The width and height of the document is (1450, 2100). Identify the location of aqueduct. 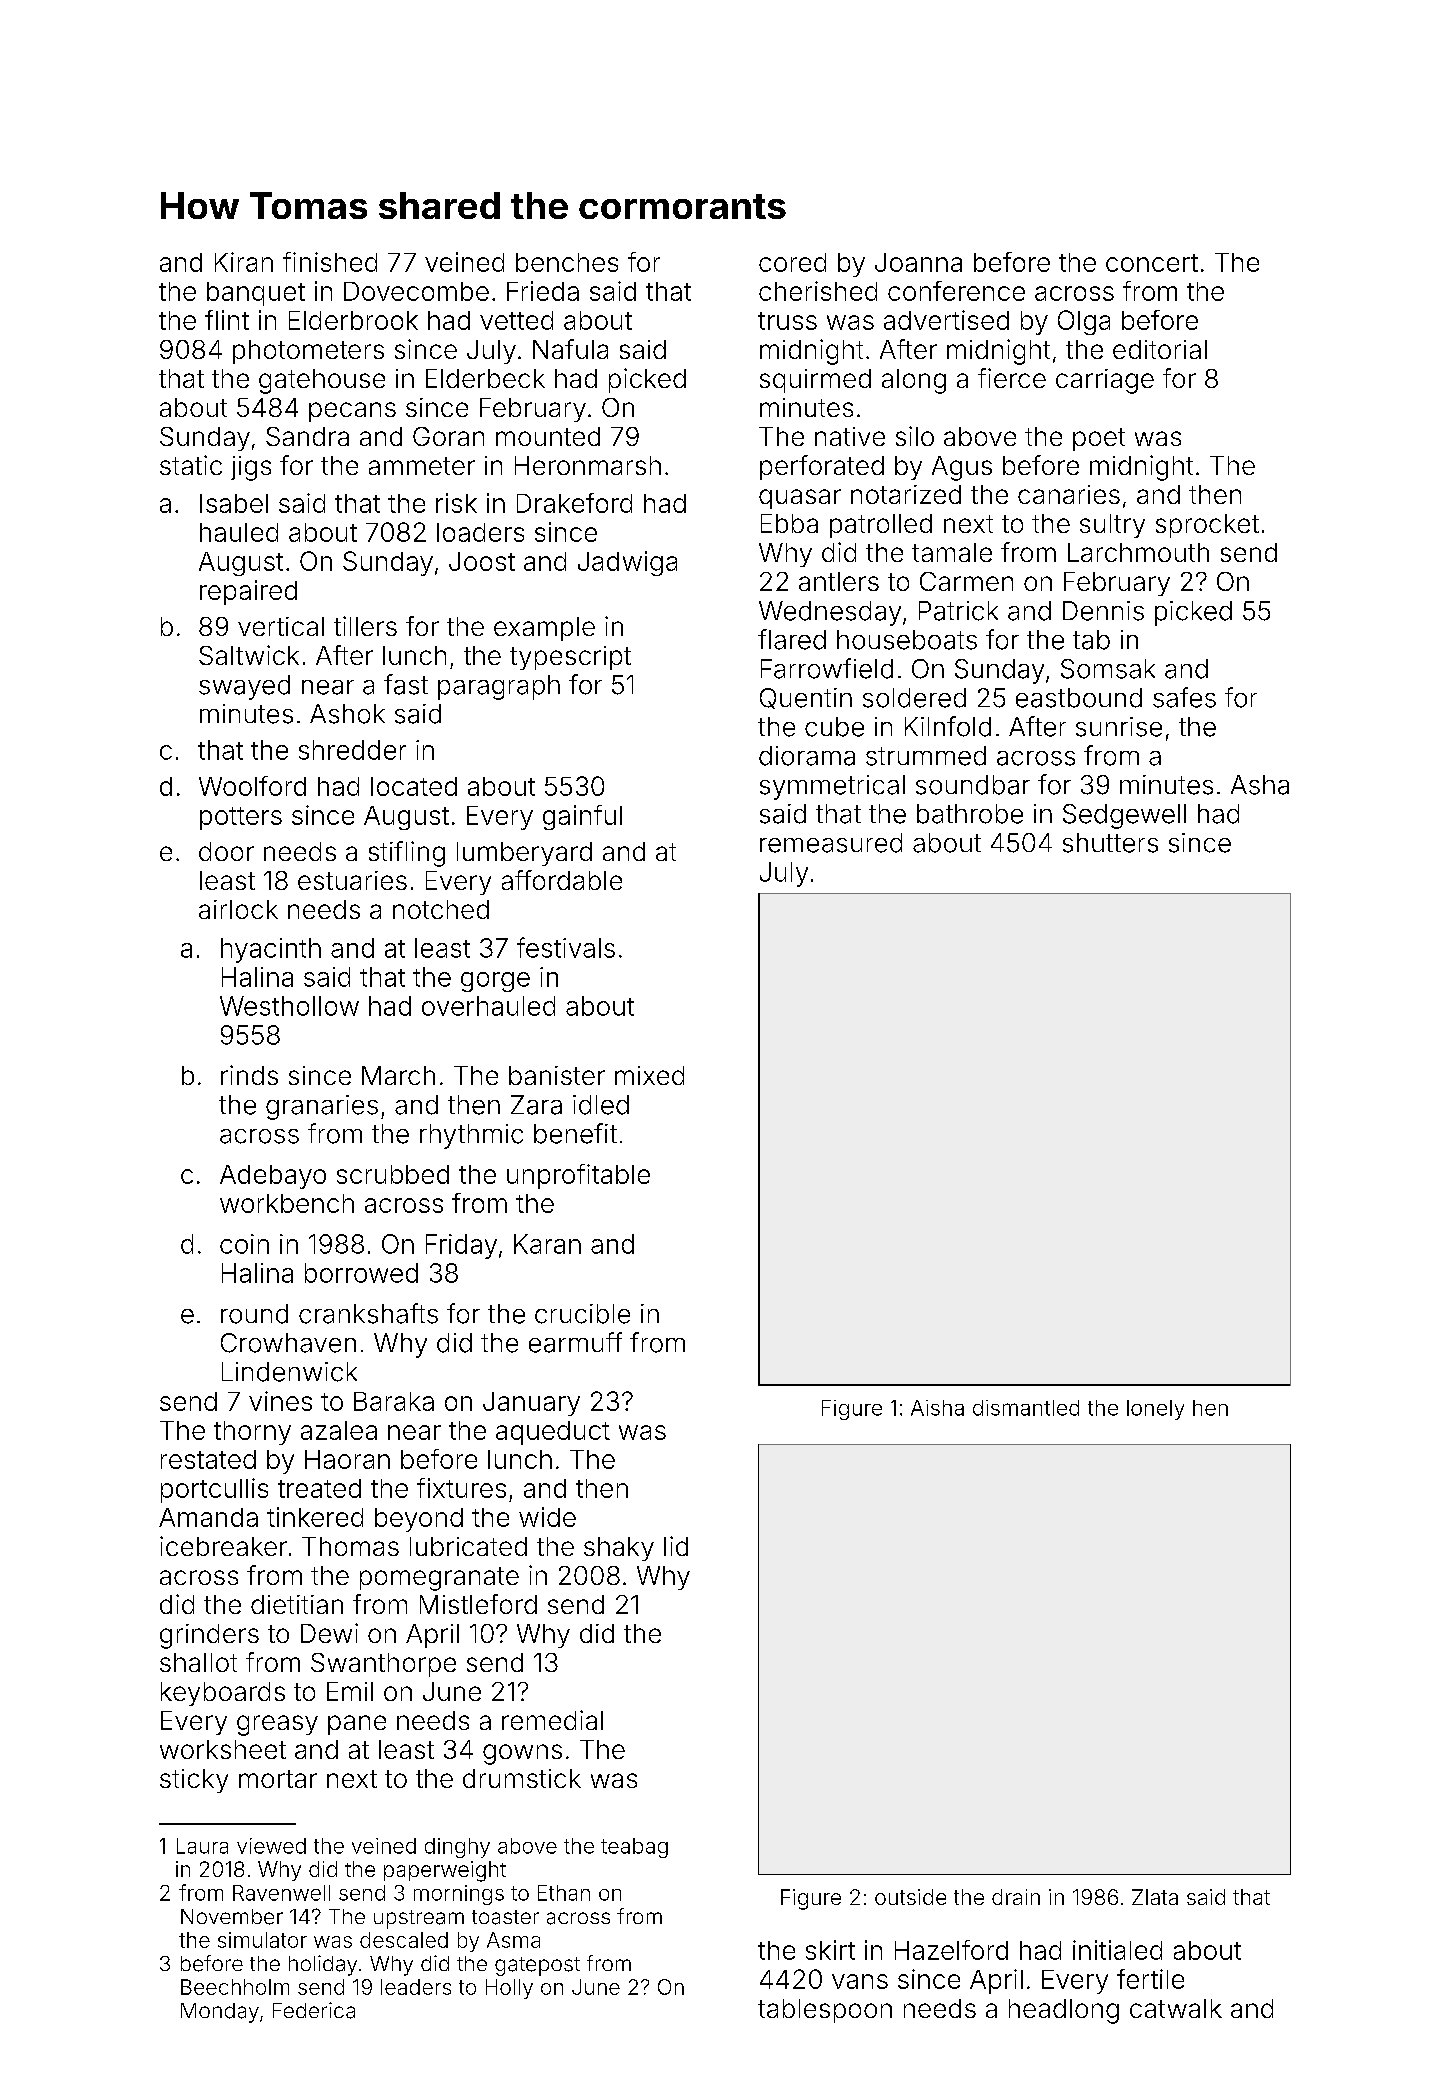
(553, 1433).
